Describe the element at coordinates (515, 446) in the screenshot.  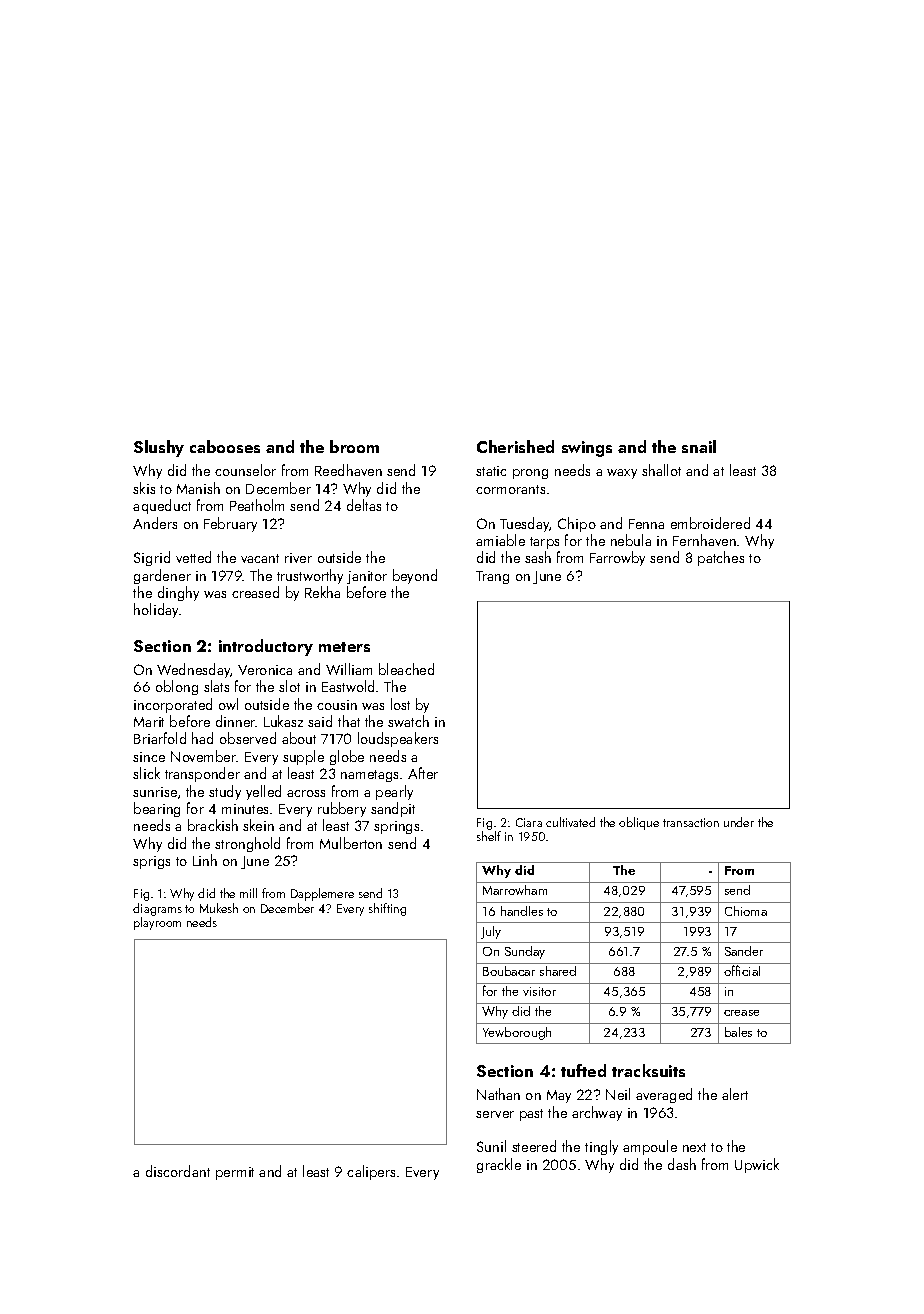
I see `Cherished` at that location.
